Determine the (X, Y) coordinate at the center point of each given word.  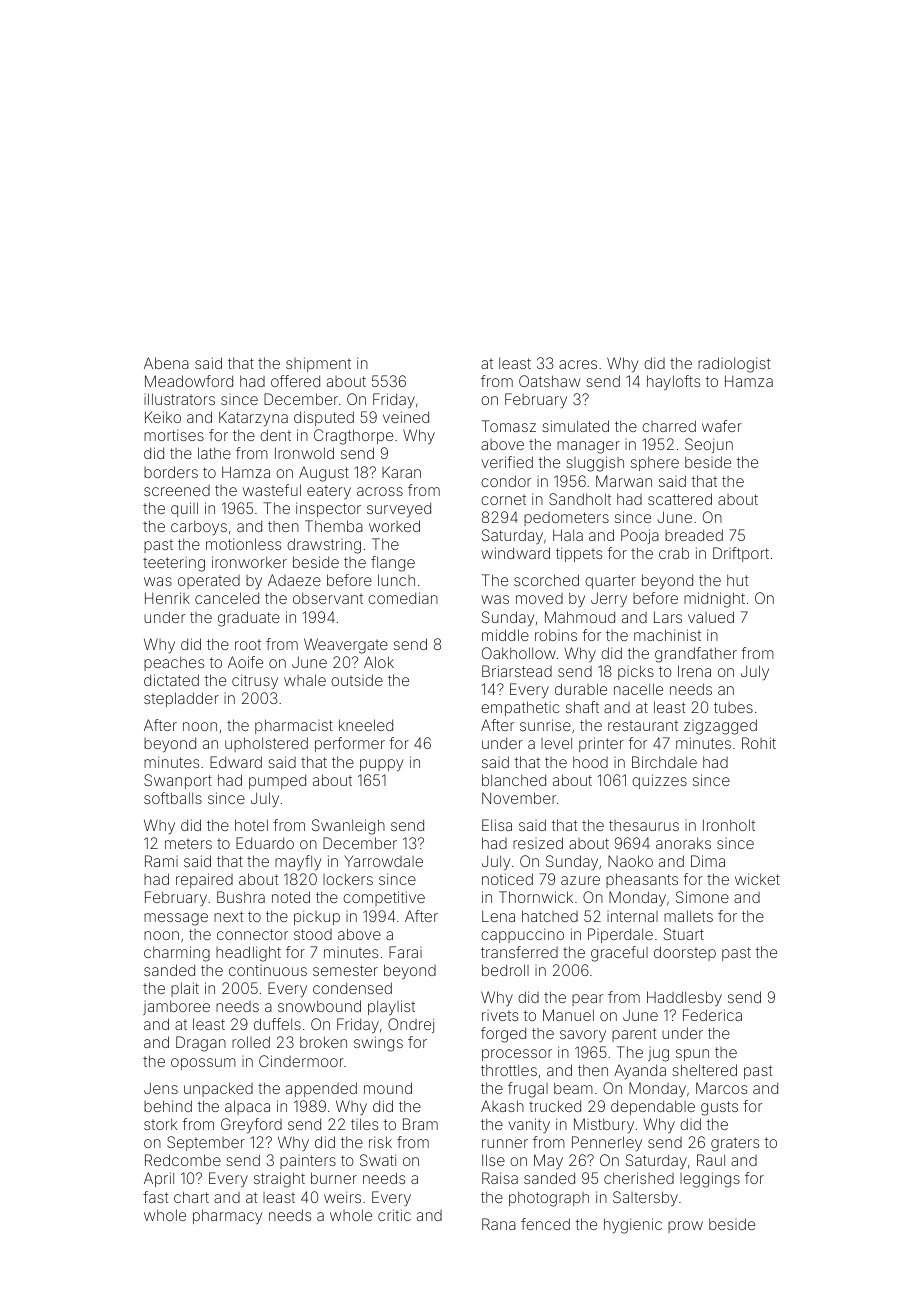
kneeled (366, 725)
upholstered (266, 744)
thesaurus (644, 825)
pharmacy (227, 1217)
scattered (680, 499)
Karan (401, 472)
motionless (243, 544)
